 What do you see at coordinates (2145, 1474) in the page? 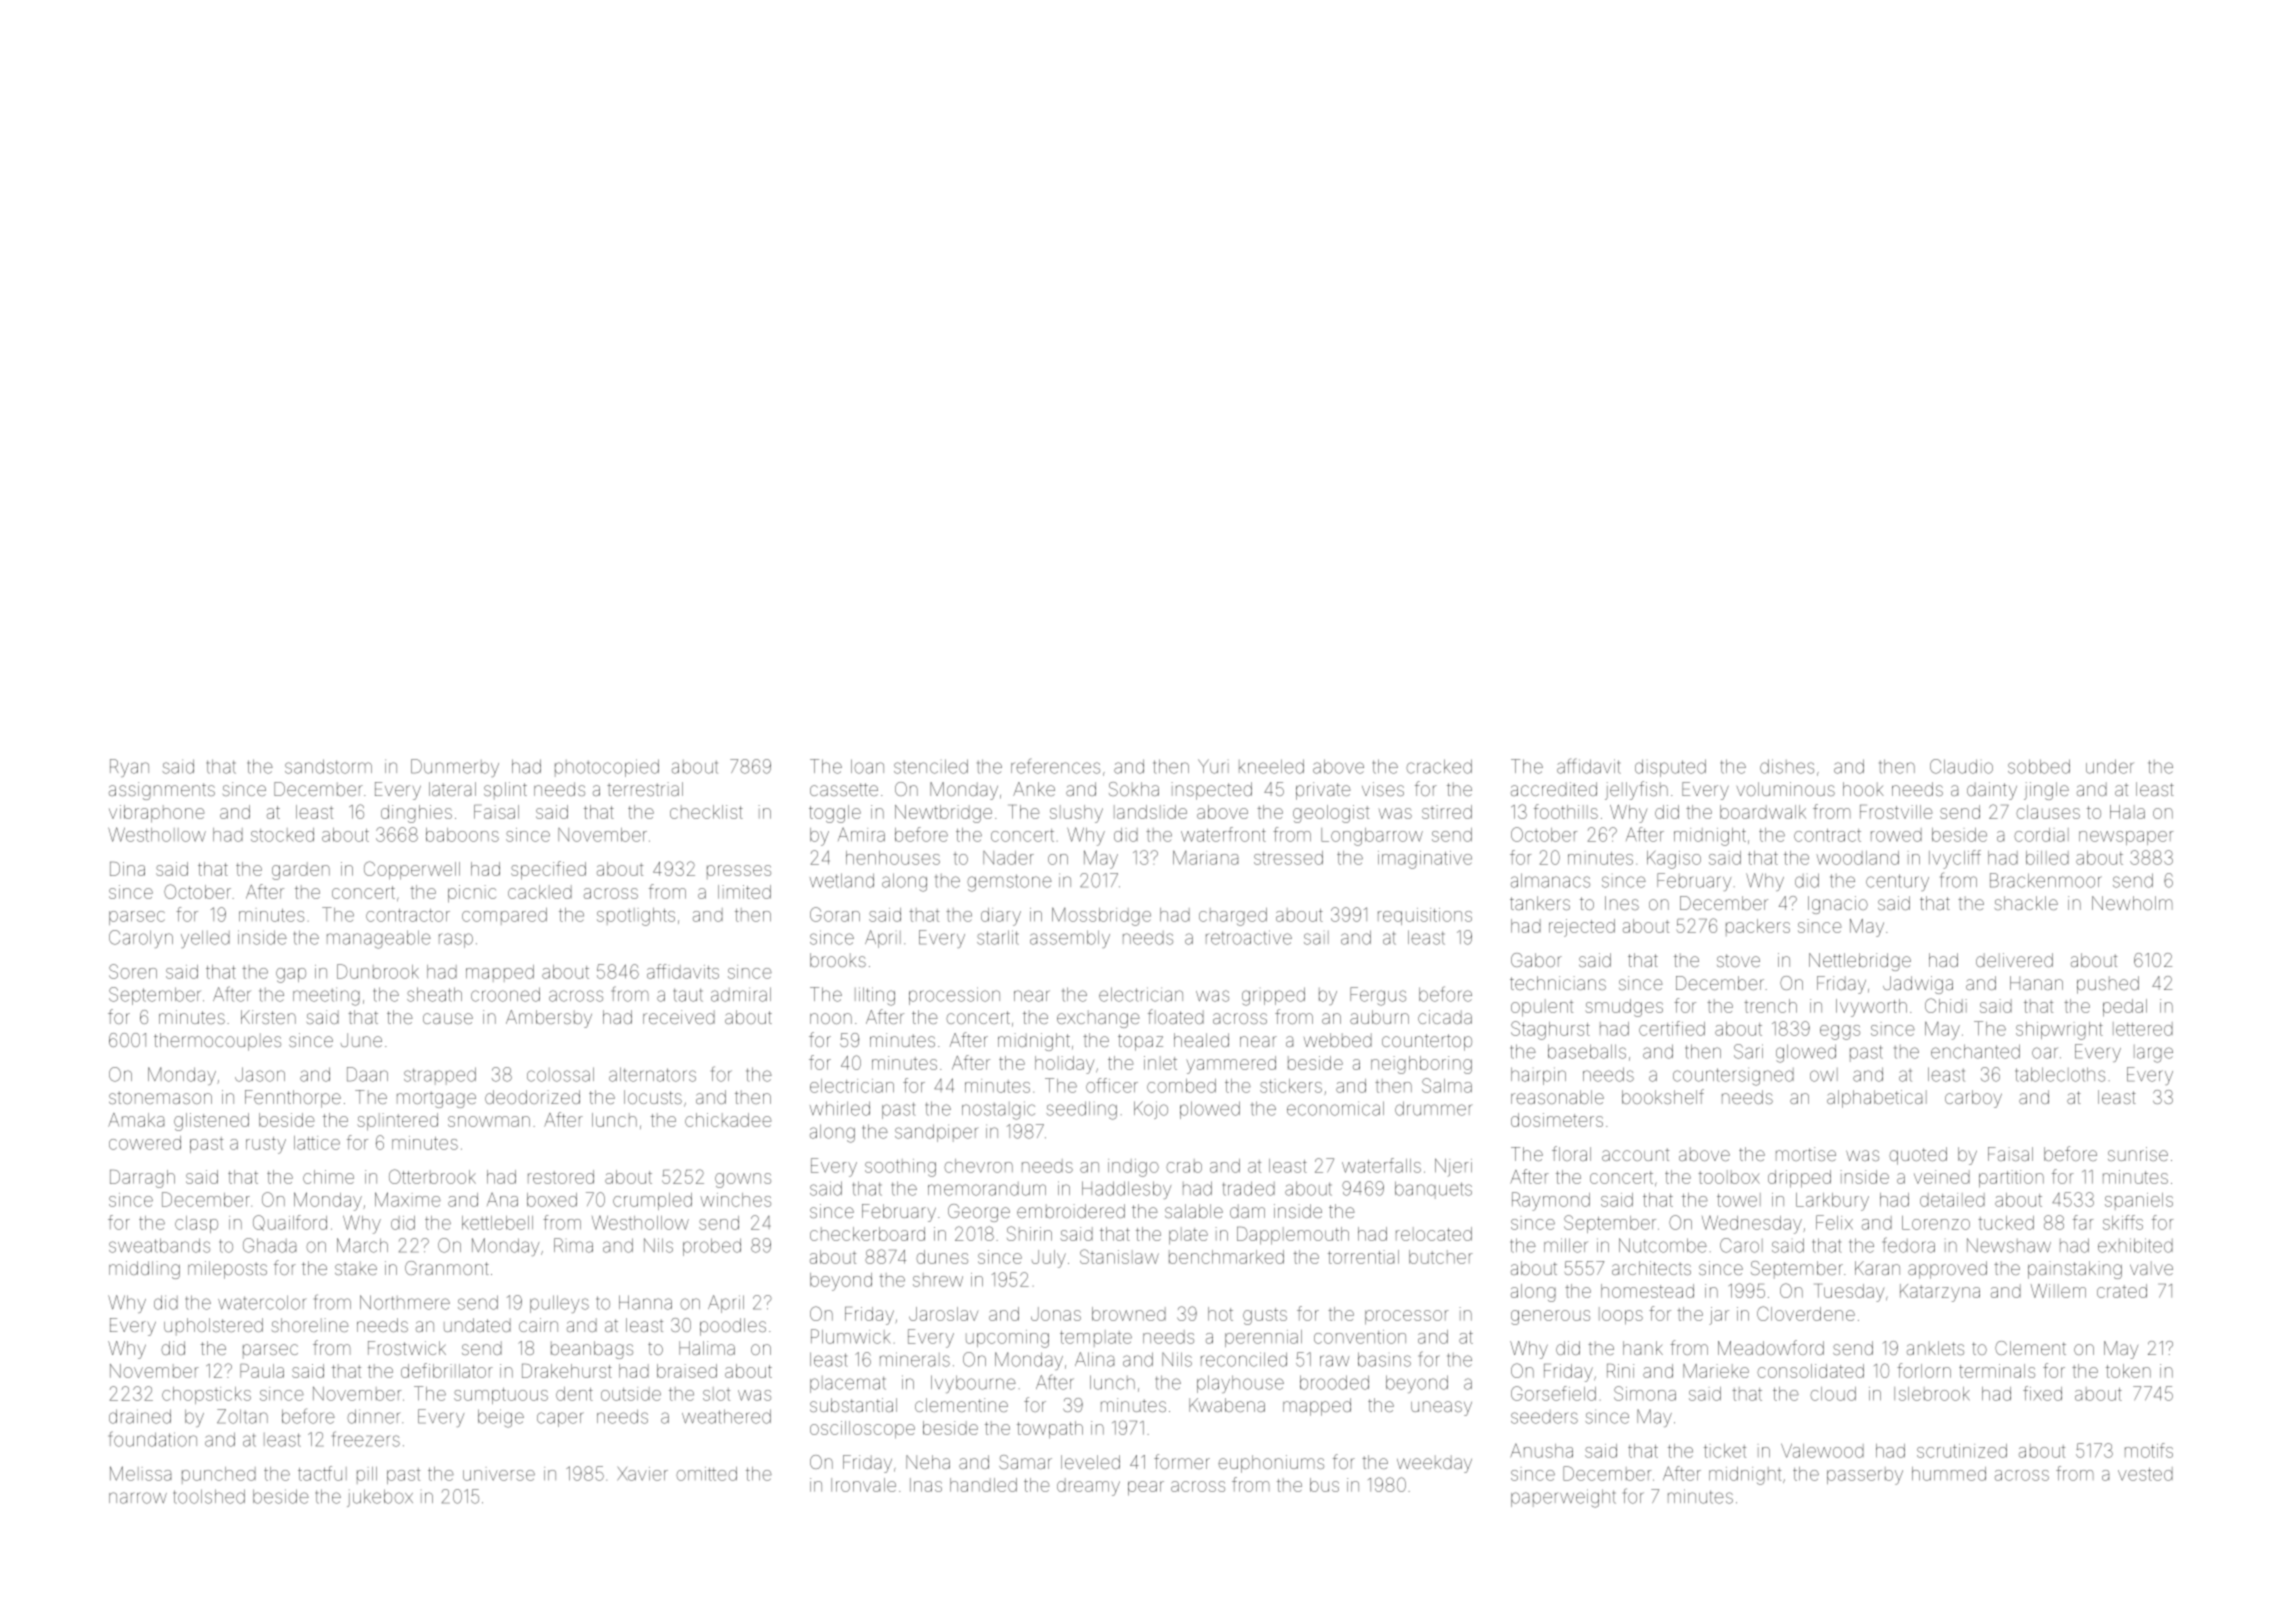
I see `vested` at bounding box center [2145, 1474].
